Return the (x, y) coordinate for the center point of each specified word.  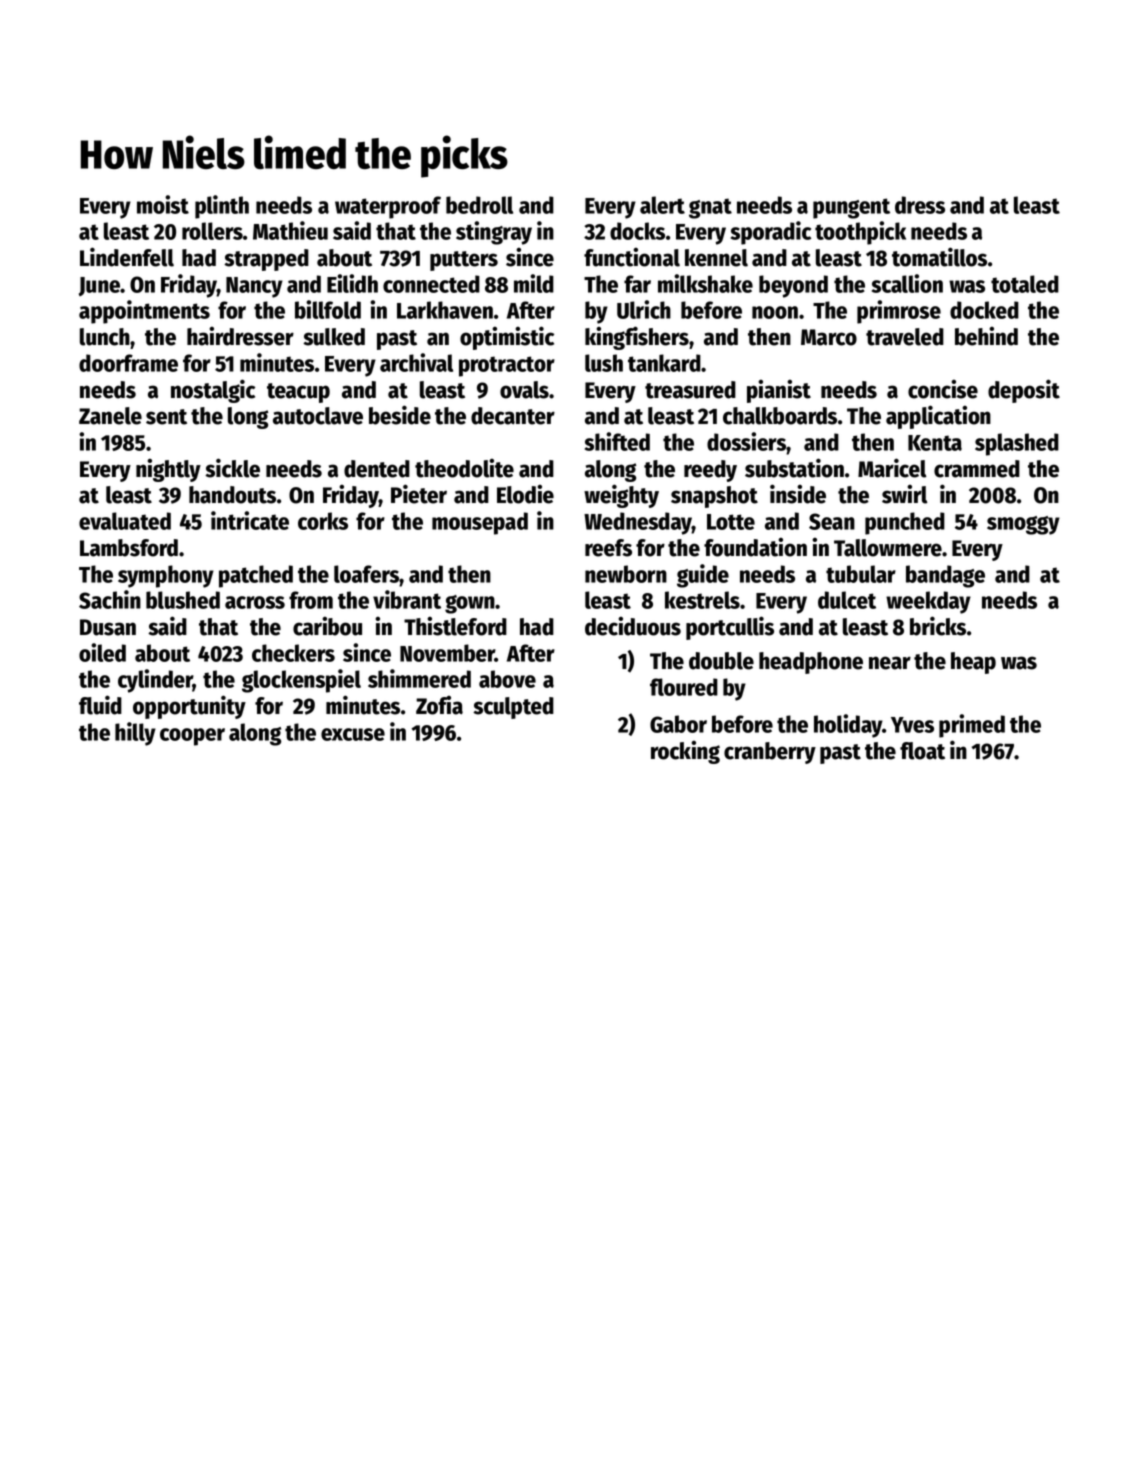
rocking (685, 752)
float (922, 751)
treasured (690, 390)
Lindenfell (127, 257)
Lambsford (129, 548)
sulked (334, 337)
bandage (945, 576)
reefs (608, 548)
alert (662, 205)
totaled (1025, 284)
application (938, 417)
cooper (192, 737)
